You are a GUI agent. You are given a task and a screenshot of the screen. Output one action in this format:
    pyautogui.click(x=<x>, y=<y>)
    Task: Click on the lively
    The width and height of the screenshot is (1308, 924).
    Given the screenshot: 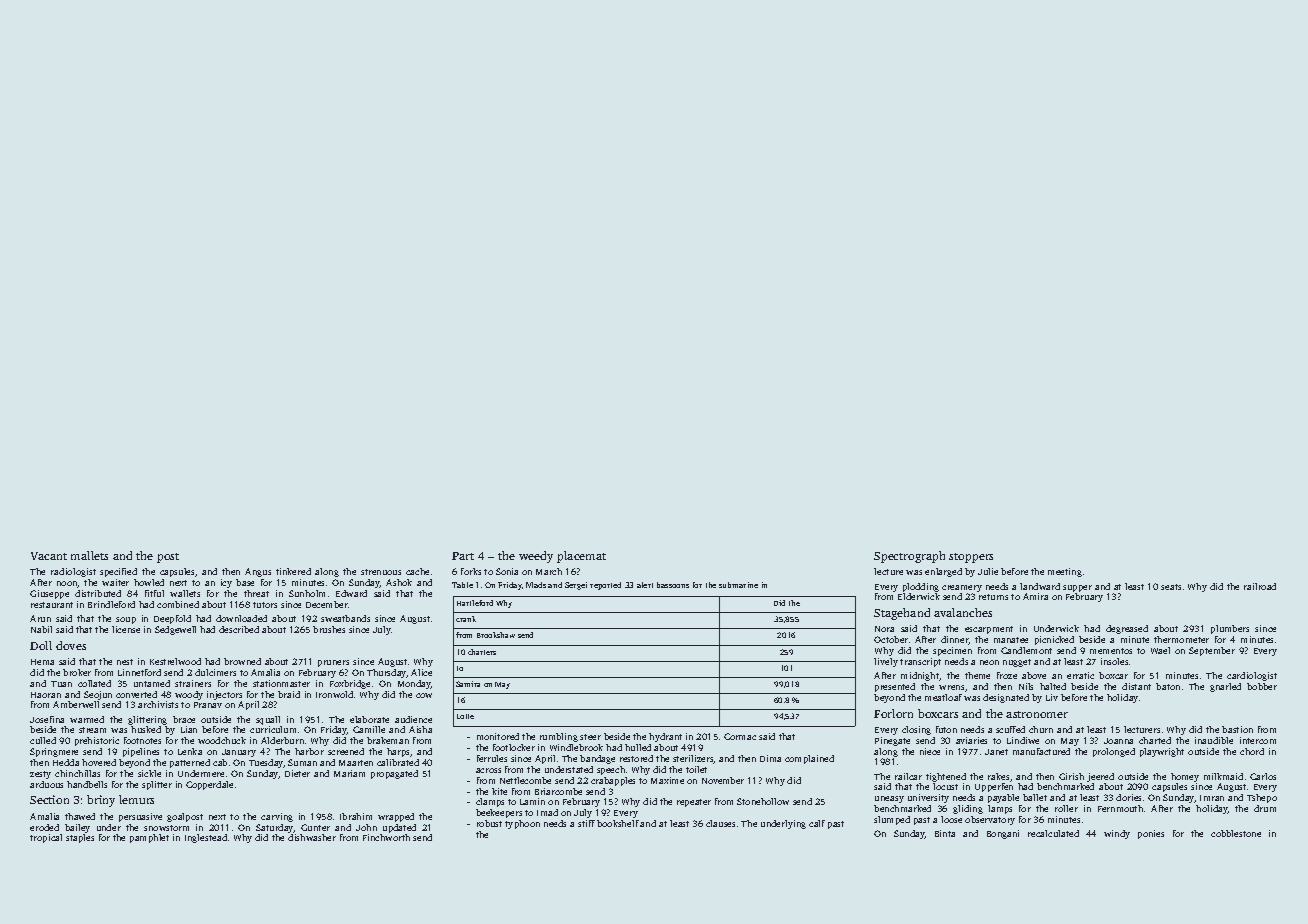 What is the action you would take?
    pyautogui.click(x=886, y=662)
